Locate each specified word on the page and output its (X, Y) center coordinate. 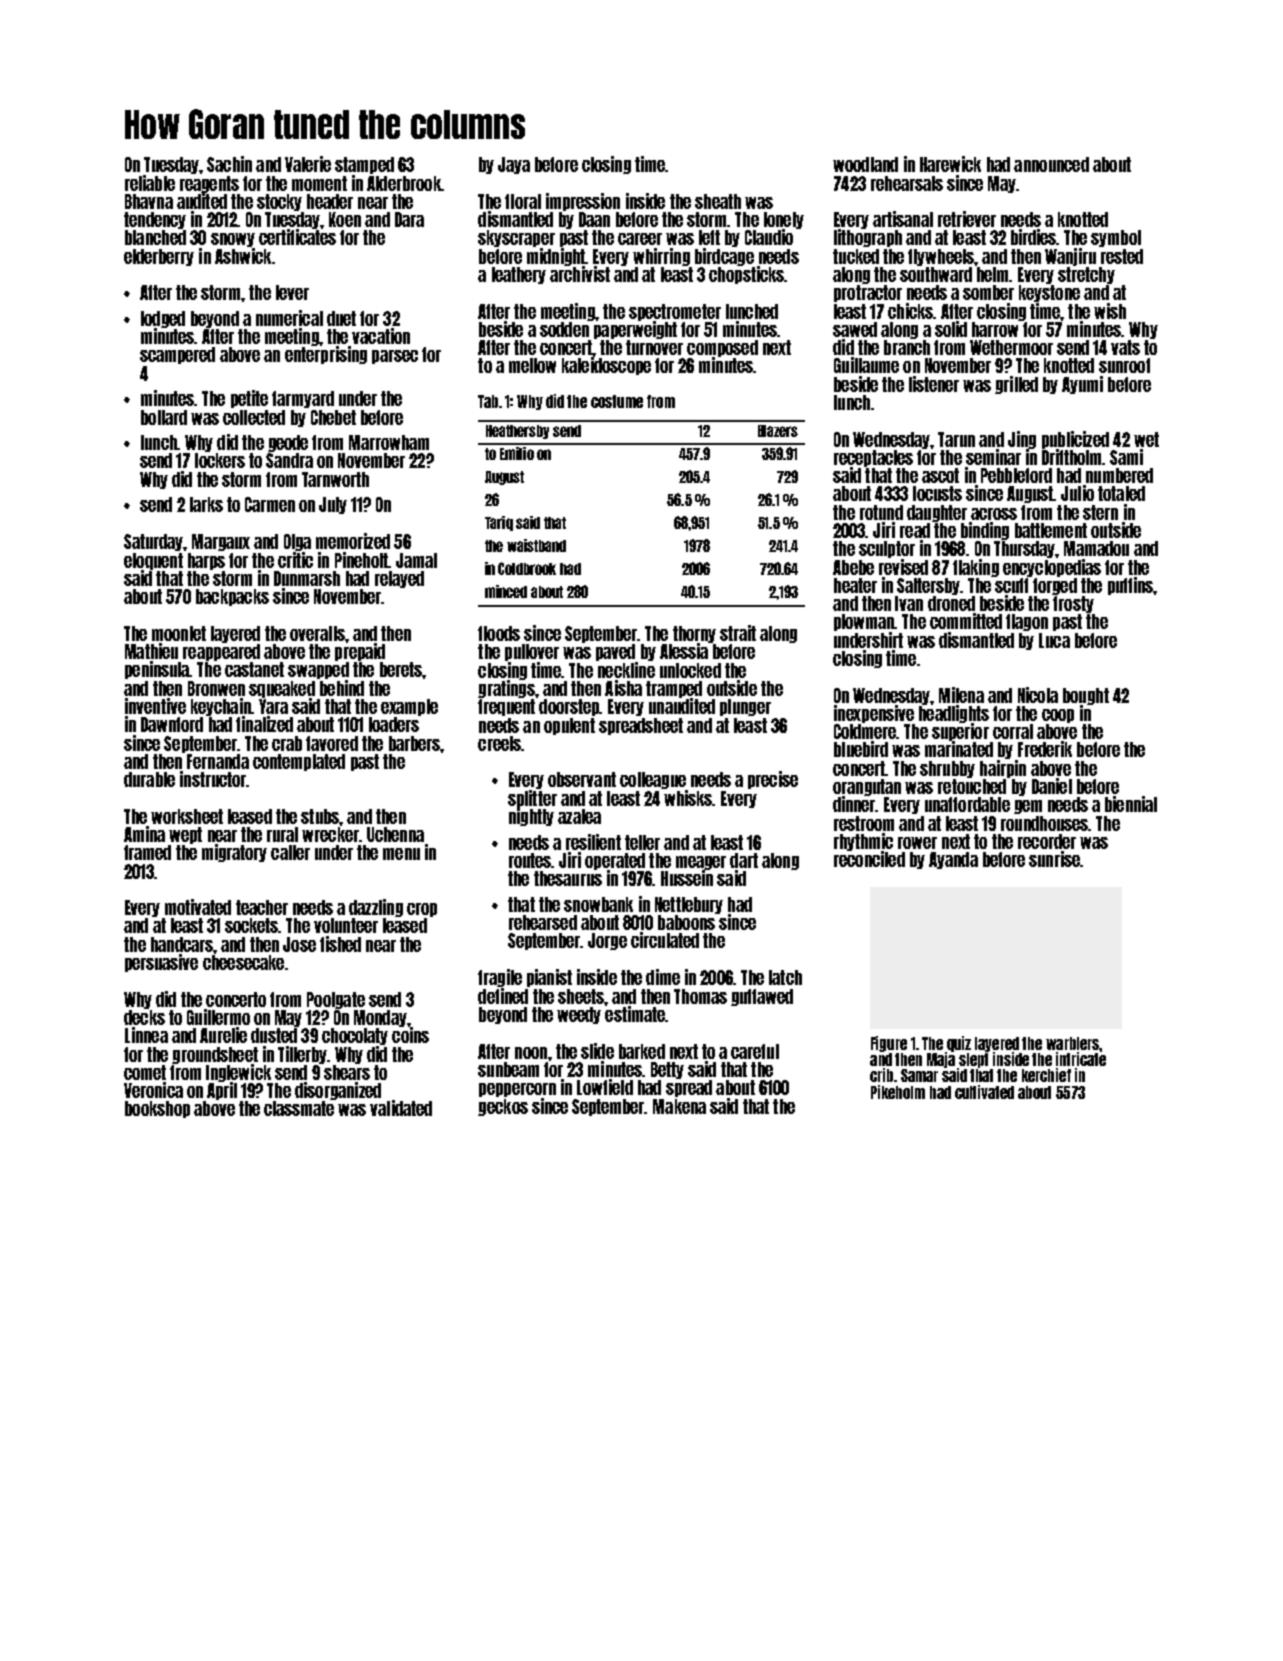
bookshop (157, 1109)
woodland (865, 164)
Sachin (229, 164)
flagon (1027, 622)
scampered (177, 355)
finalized (264, 724)
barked (642, 1051)
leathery (519, 275)
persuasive (161, 963)
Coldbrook (527, 568)
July (333, 505)
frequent (506, 707)
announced (1051, 164)
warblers (1072, 1043)
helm (993, 274)
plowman (864, 622)
